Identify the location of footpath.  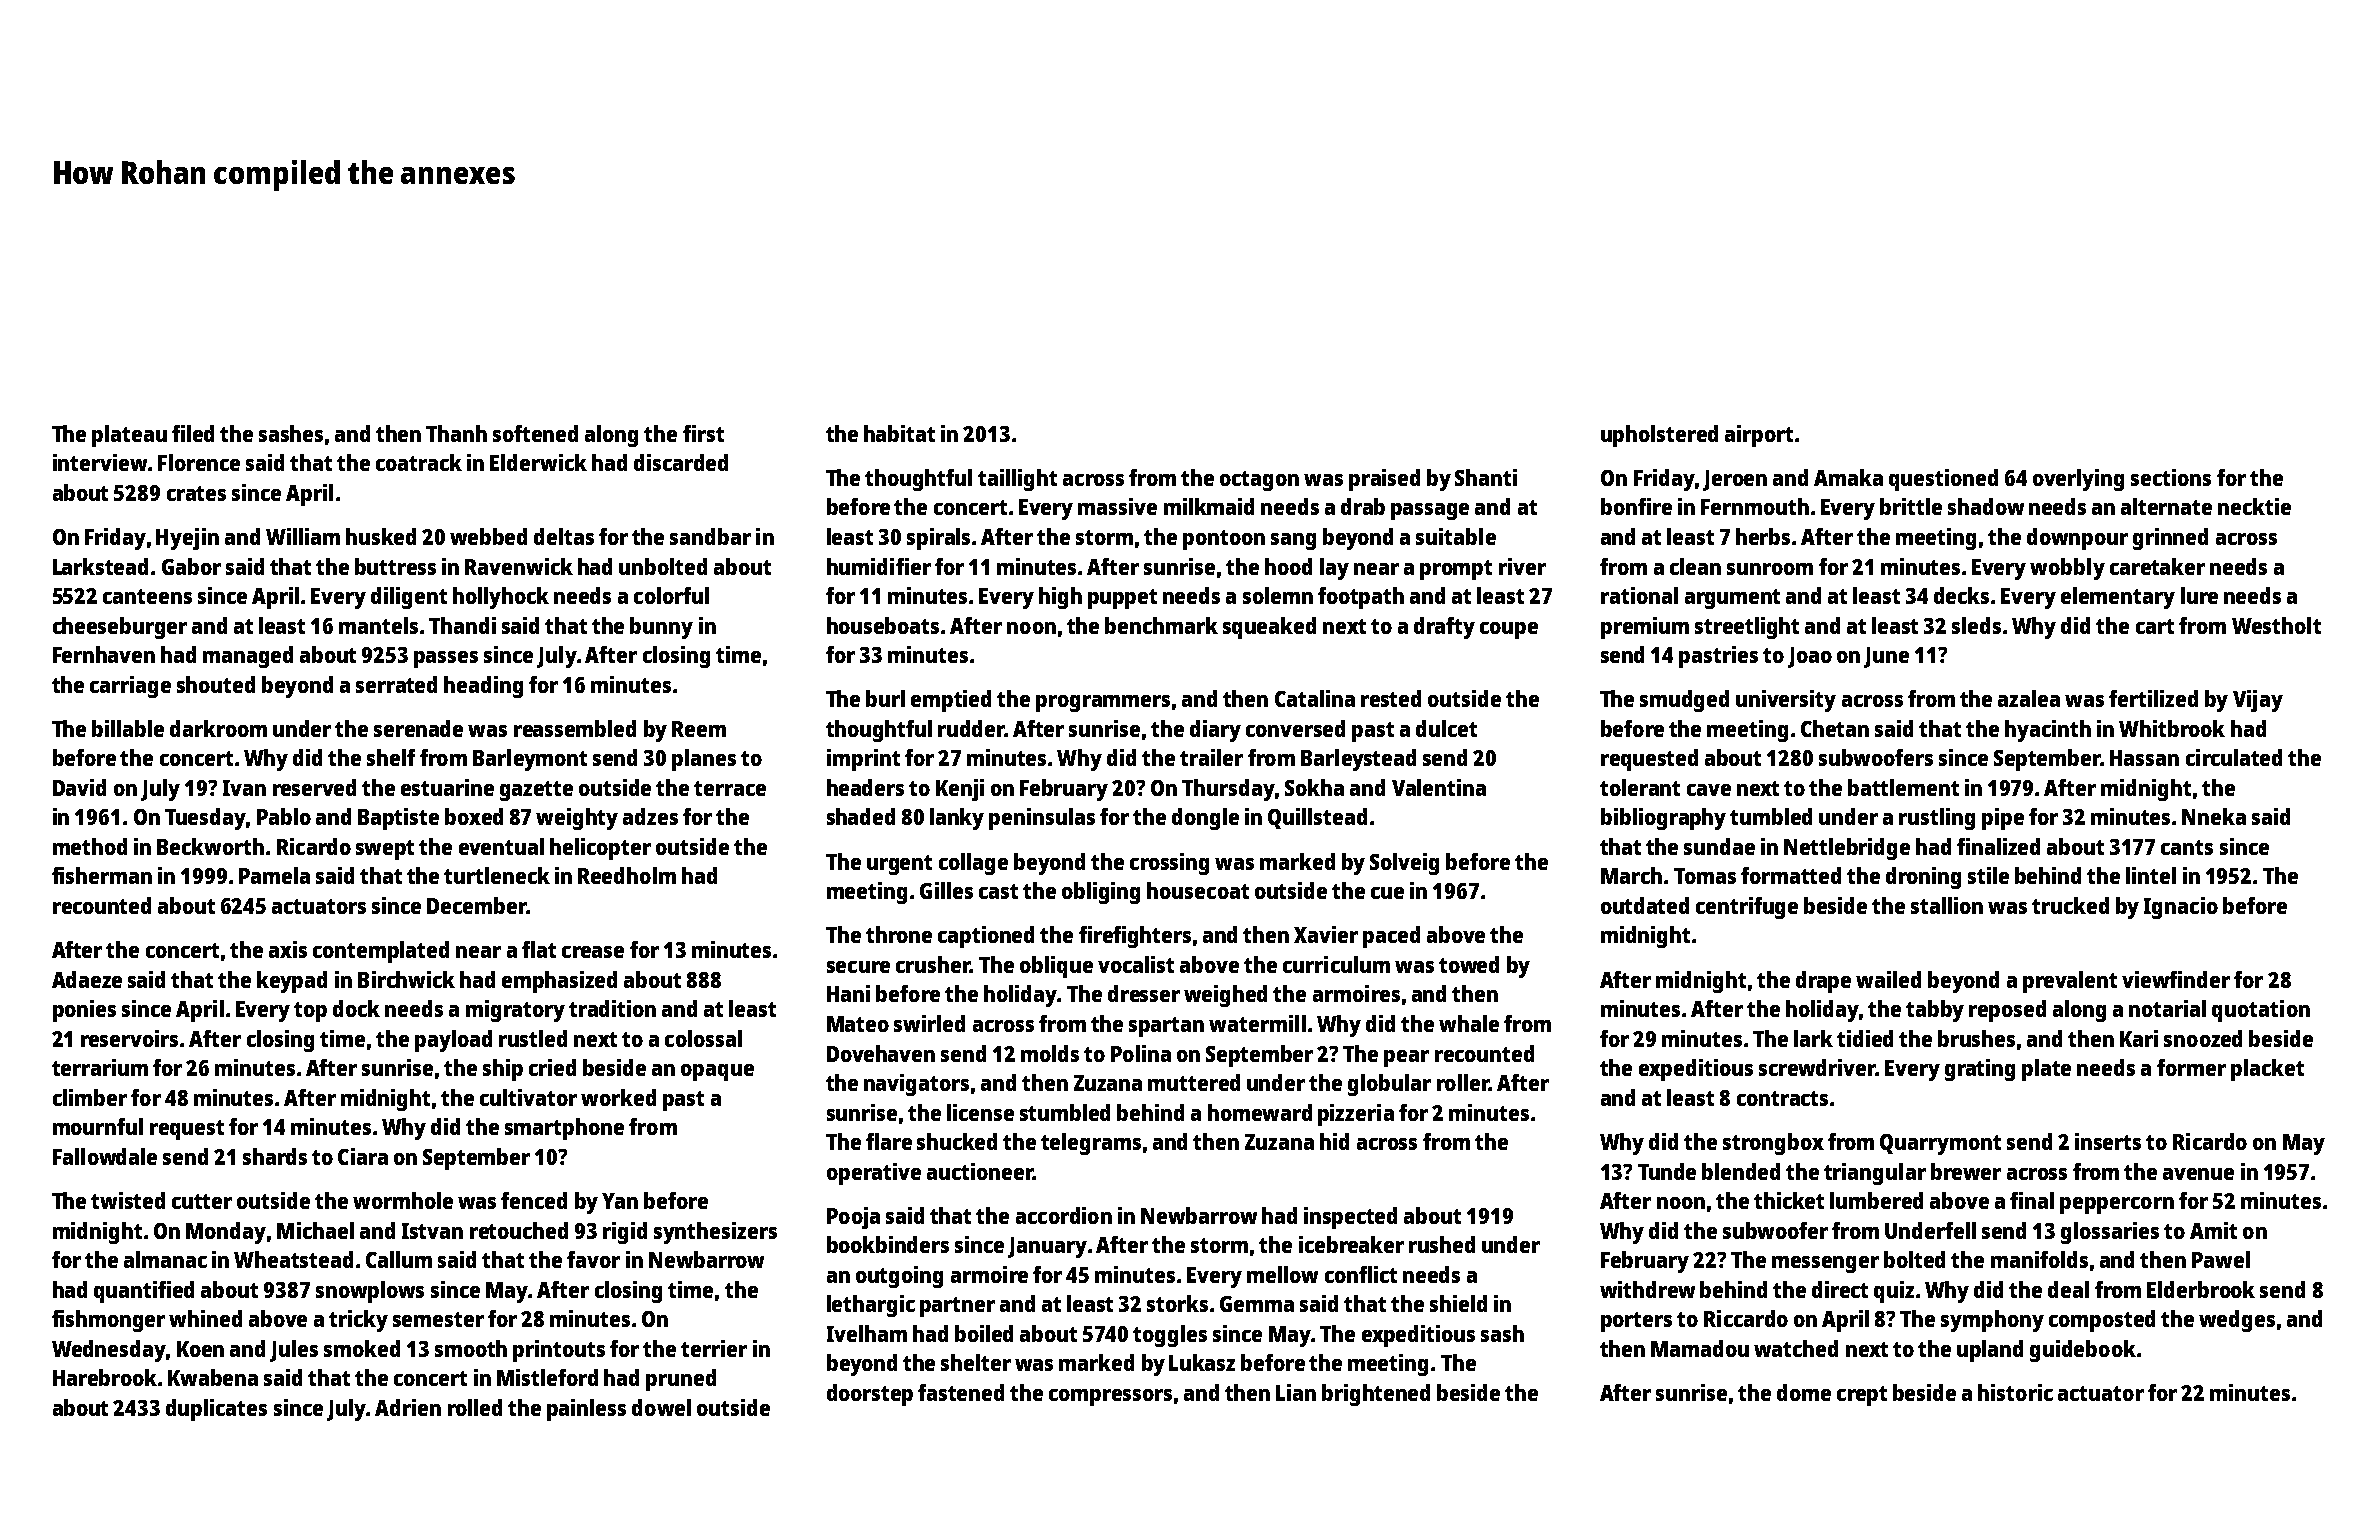
(1361, 598).
